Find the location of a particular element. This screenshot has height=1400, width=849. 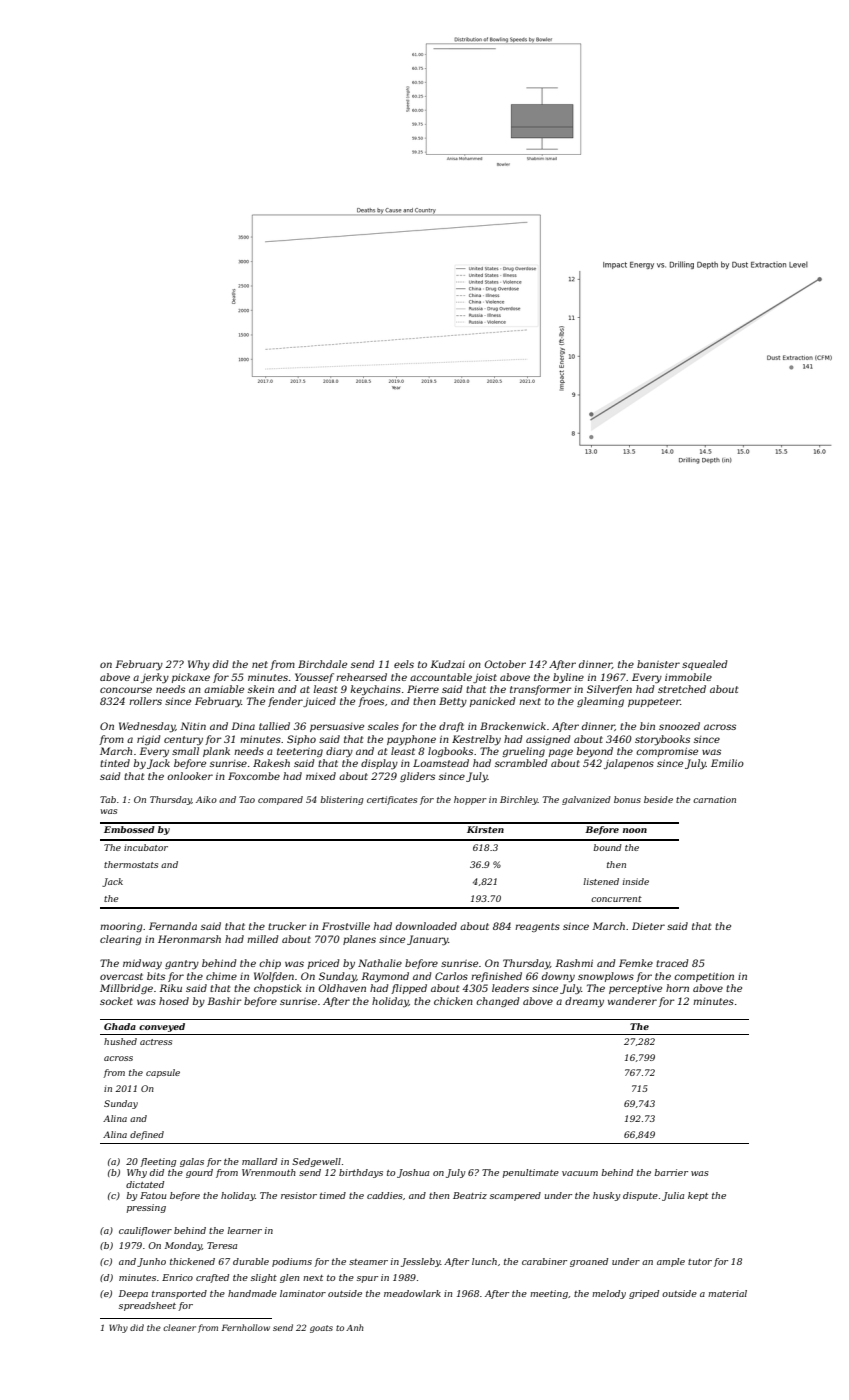

defined is located at coordinates (147, 1135).
